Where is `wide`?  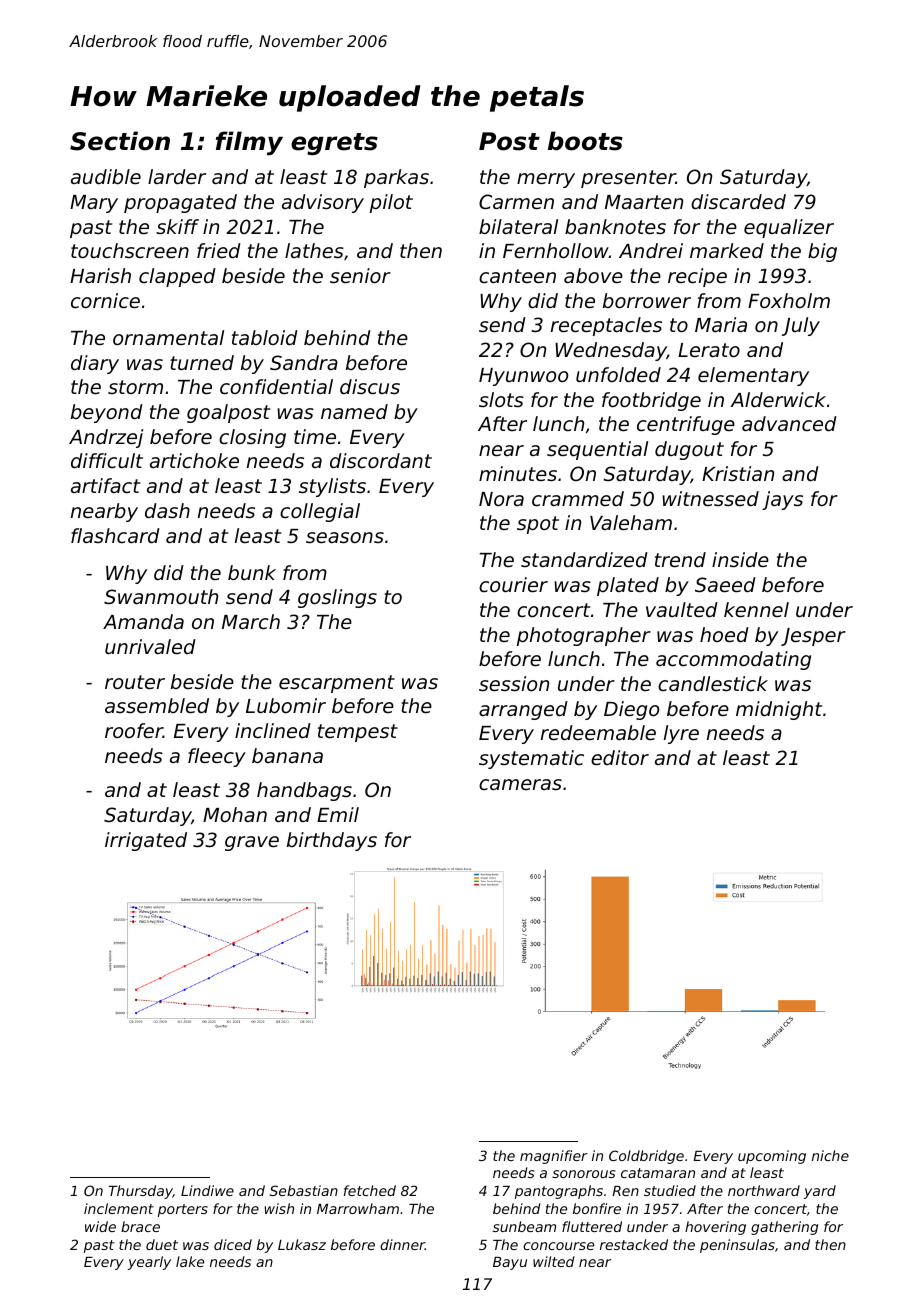
wide is located at coordinates (100, 1226).
